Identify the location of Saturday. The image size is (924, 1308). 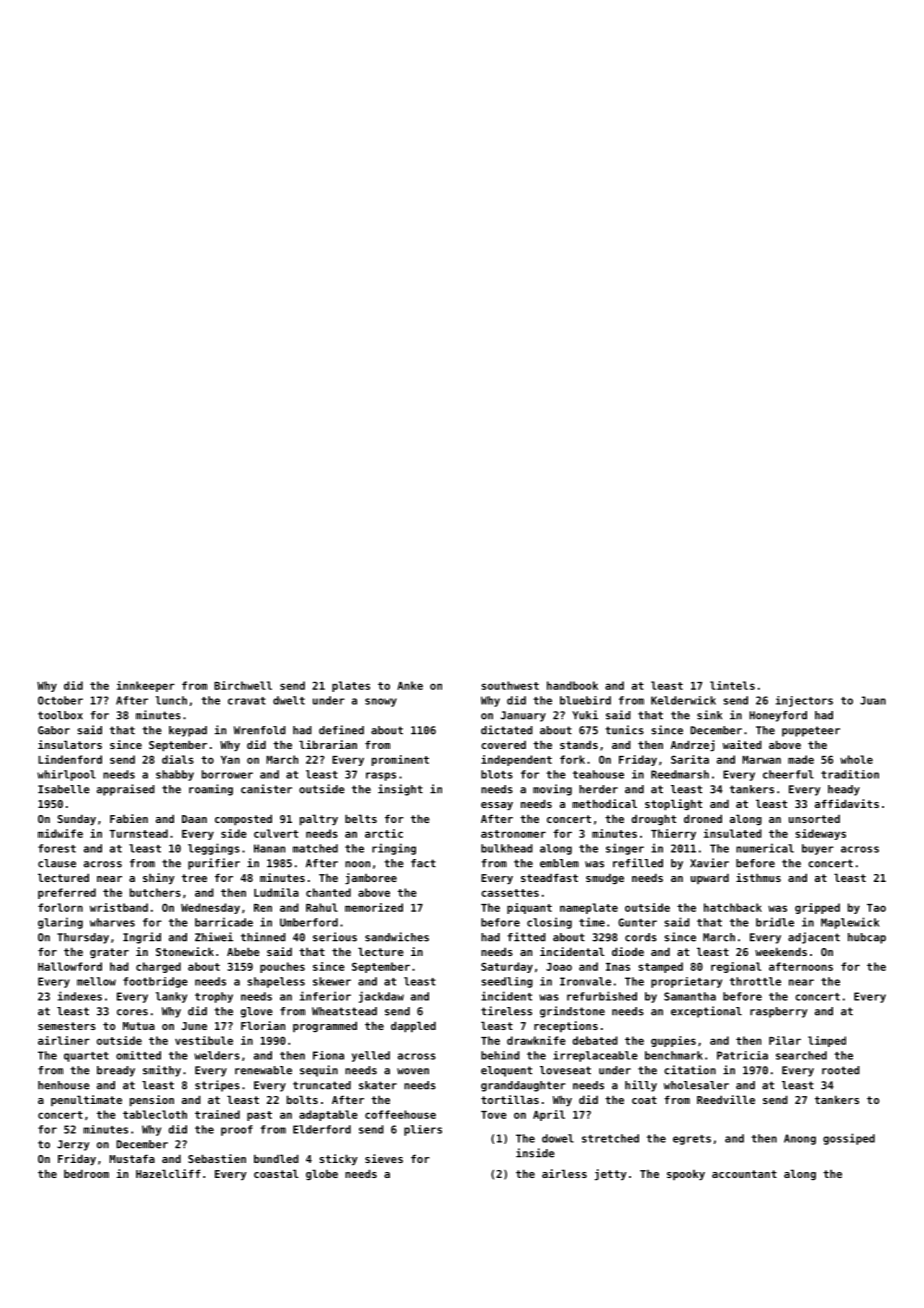
(507, 967).
